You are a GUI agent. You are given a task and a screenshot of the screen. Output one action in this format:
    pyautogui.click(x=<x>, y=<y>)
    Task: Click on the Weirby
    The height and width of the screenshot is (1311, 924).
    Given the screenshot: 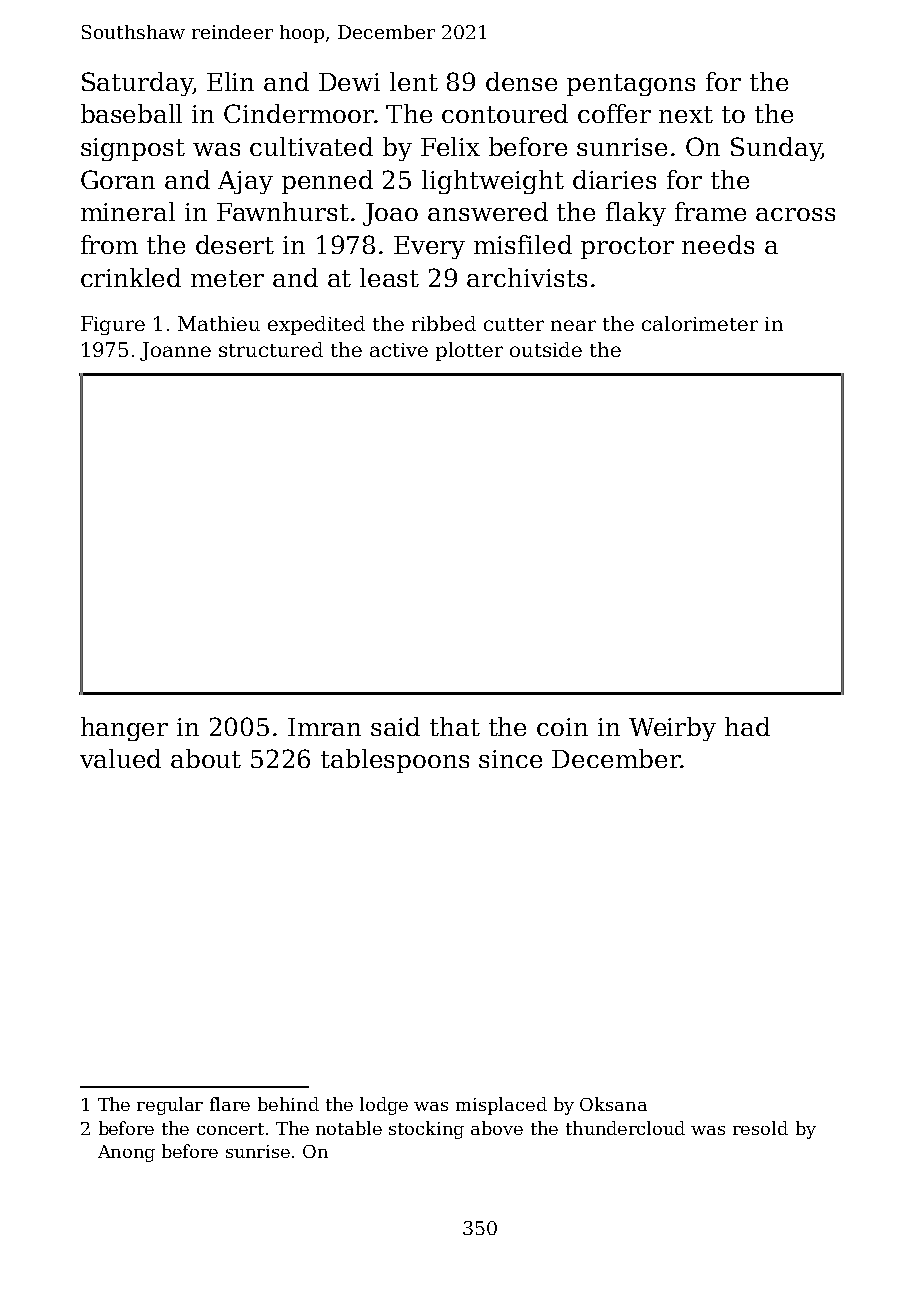 What is the action you would take?
    pyautogui.click(x=672, y=729)
